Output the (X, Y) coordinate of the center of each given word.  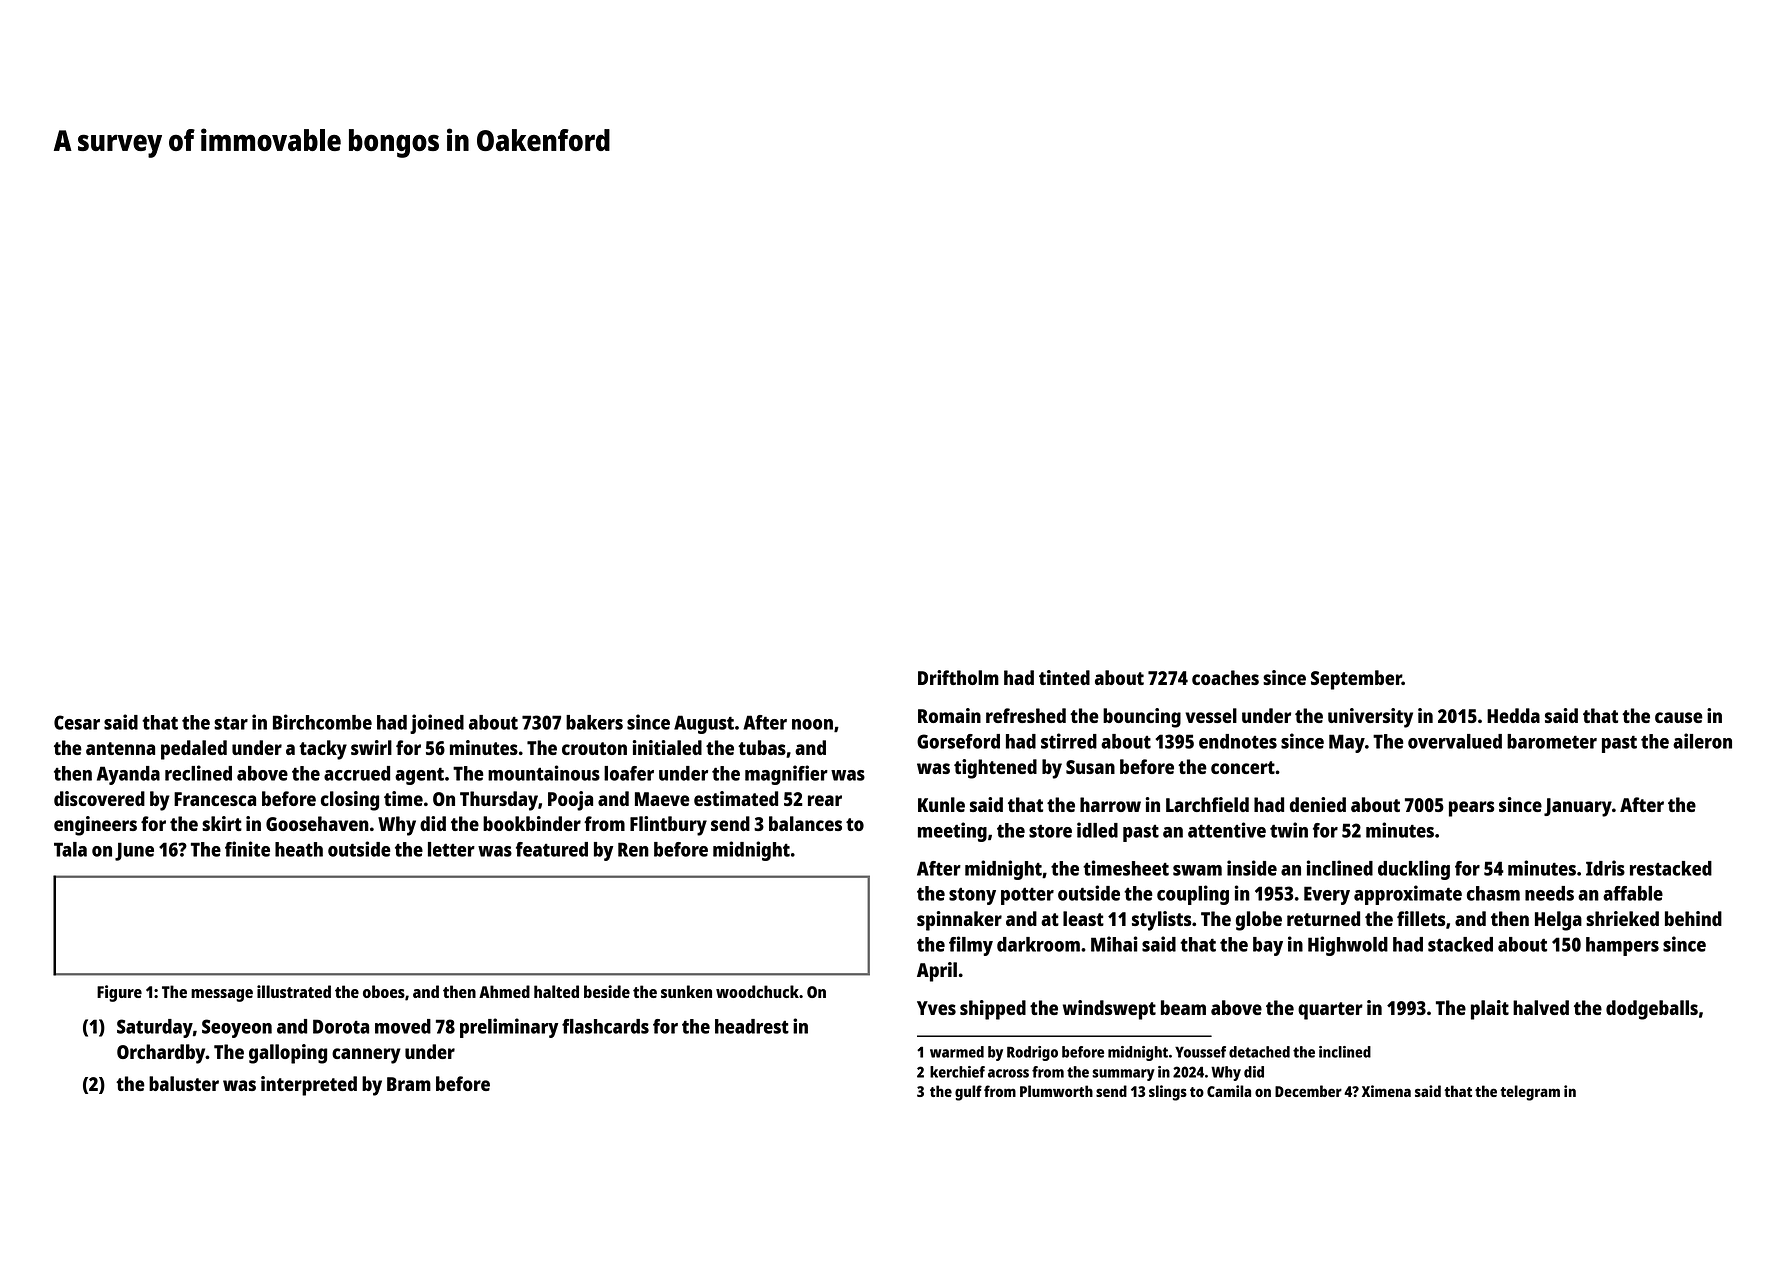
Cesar (77, 722)
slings (1168, 1093)
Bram (409, 1084)
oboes (384, 991)
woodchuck (757, 991)
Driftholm (958, 677)
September (1356, 680)
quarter (1330, 1011)
